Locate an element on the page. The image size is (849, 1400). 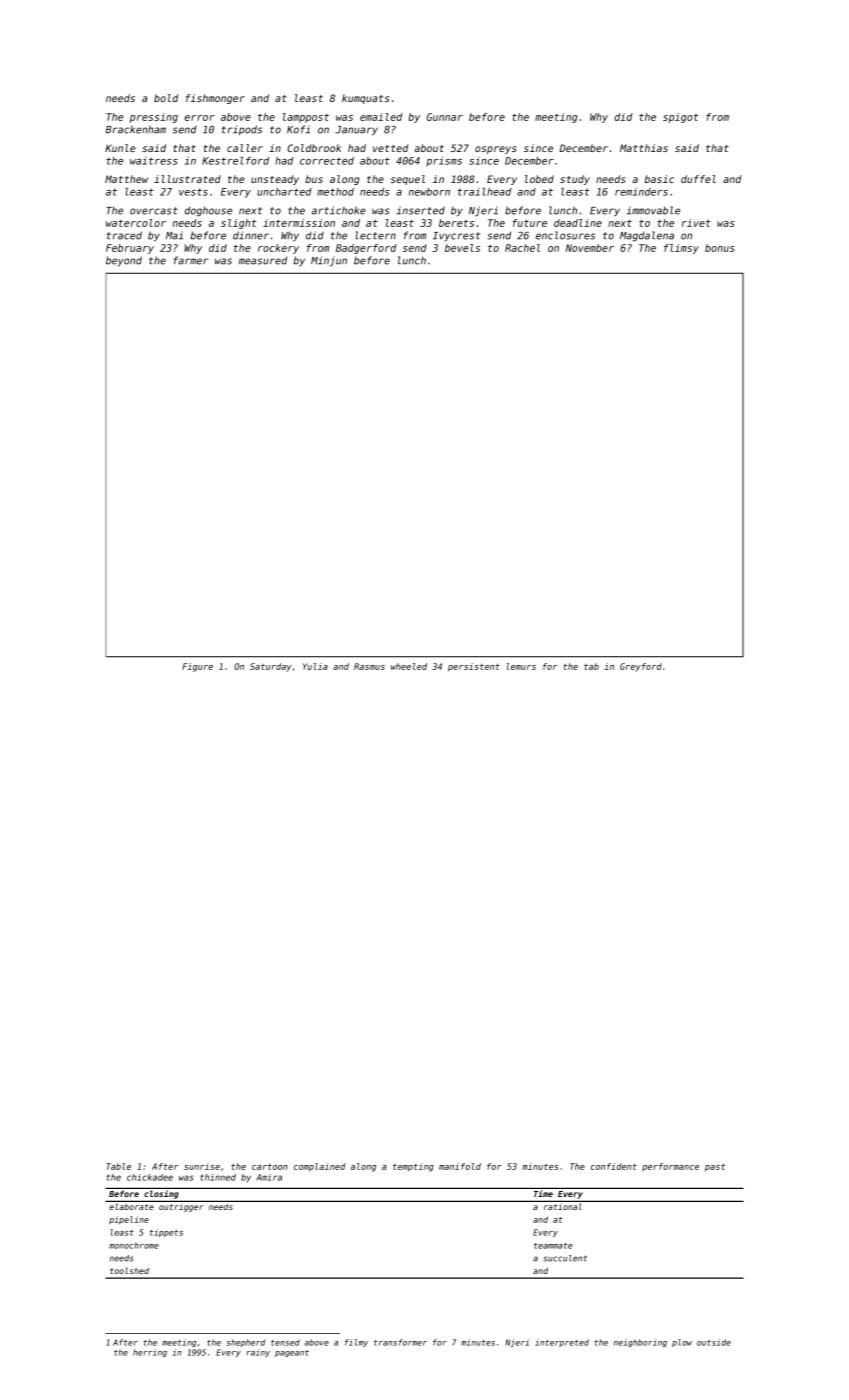
tippets is located at coordinates (166, 1233).
